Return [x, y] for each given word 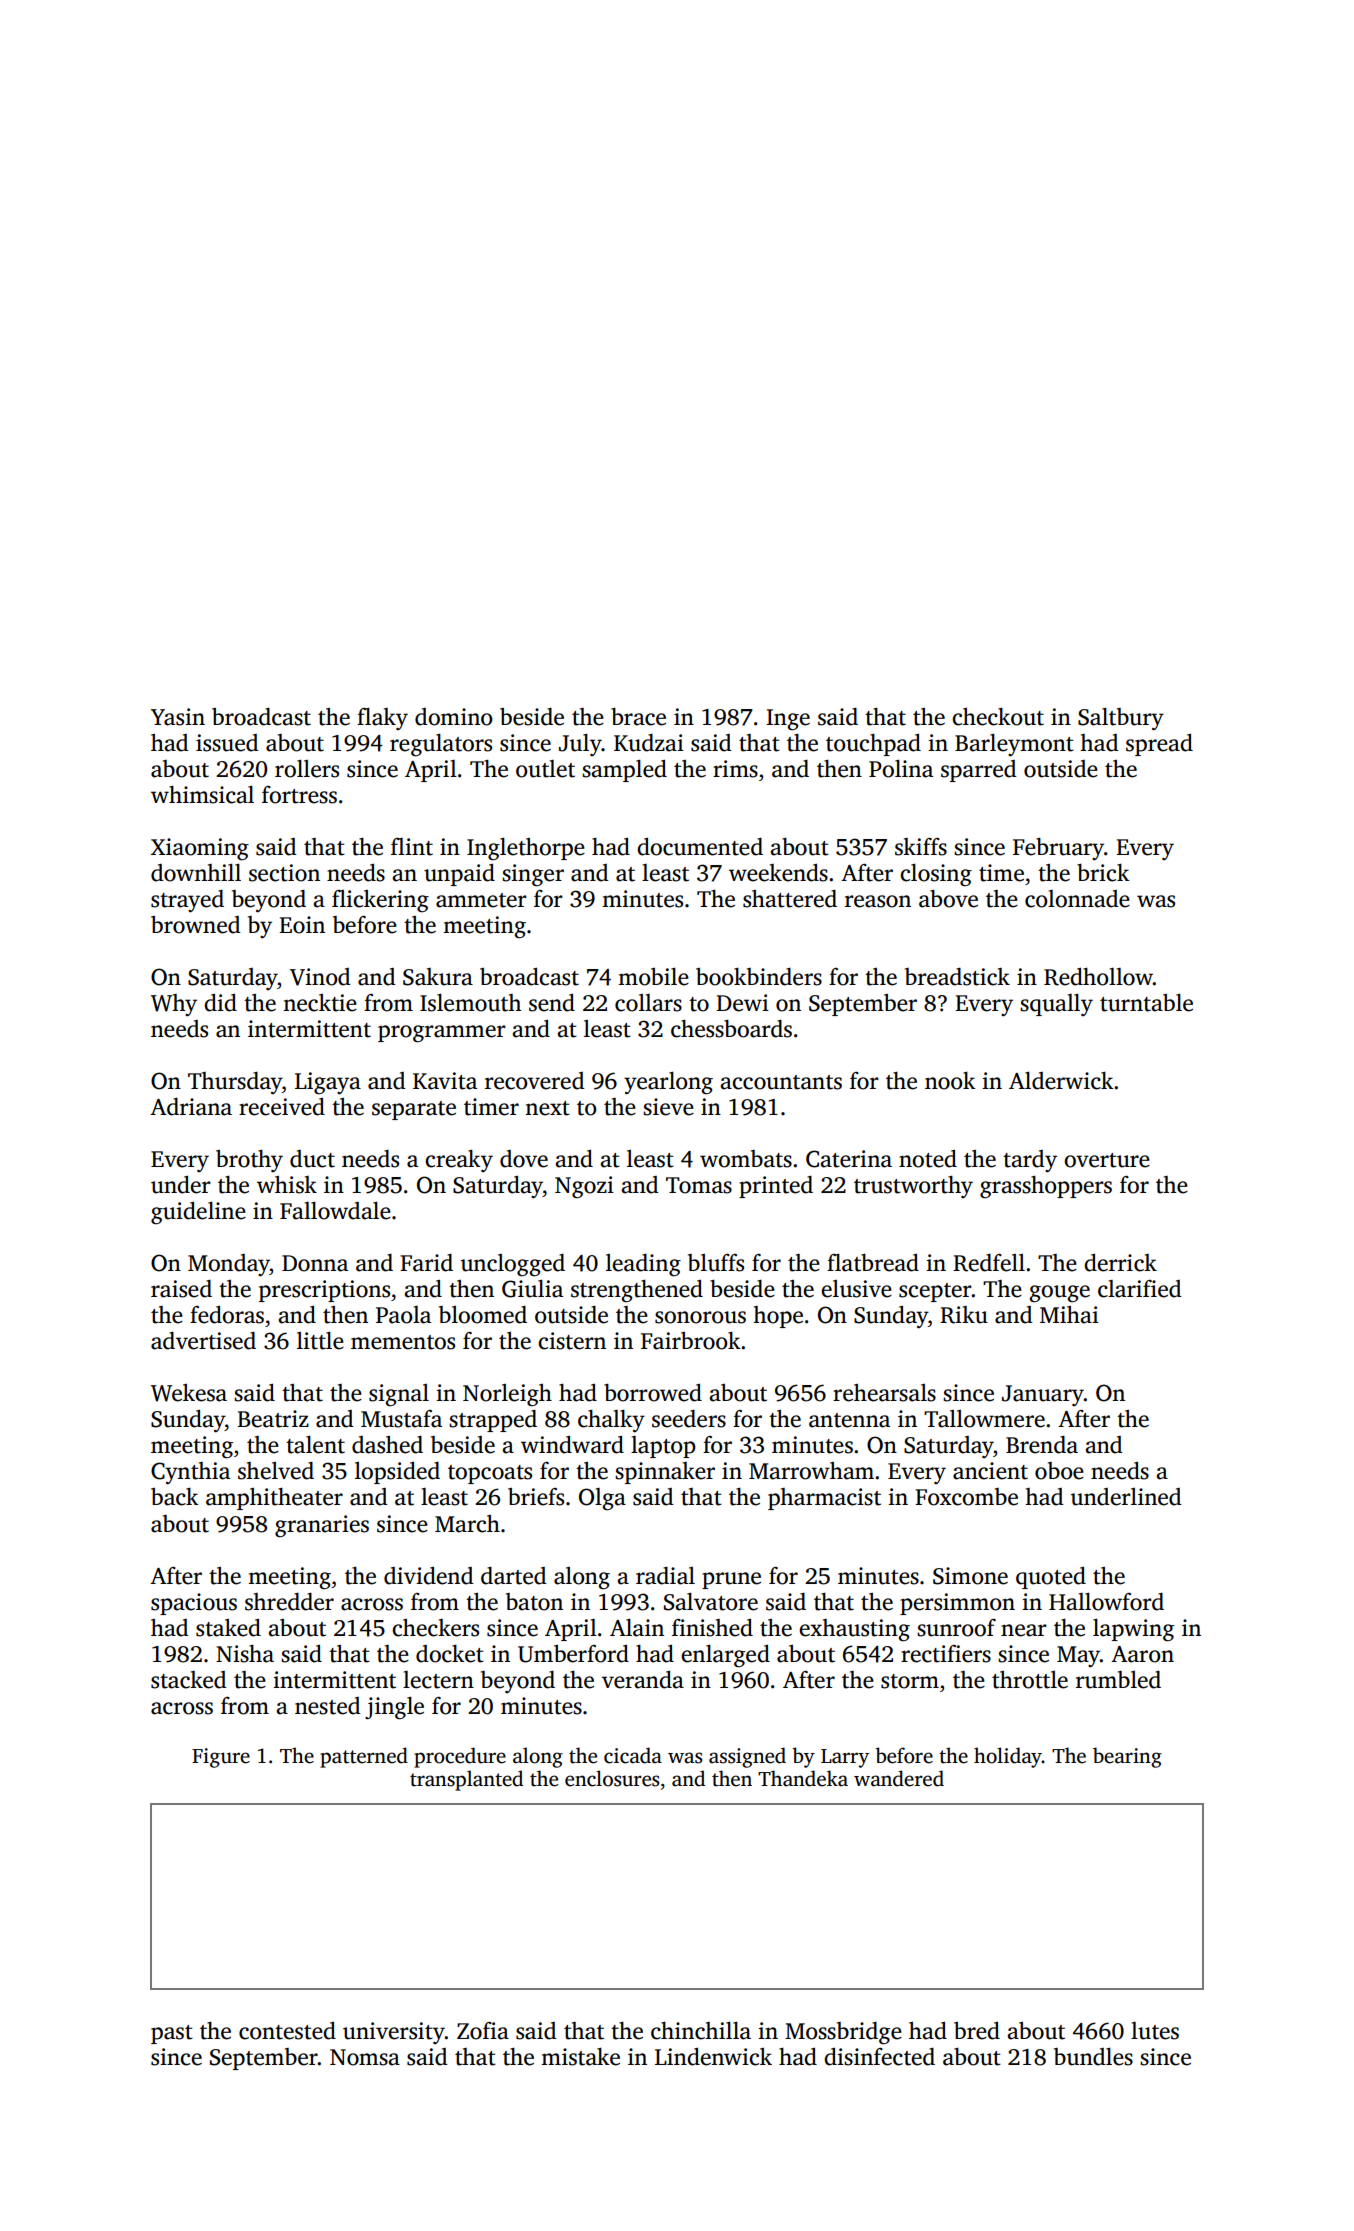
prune [731, 1580]
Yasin [178, 717]
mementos [403, 1342]
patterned [364, 1757]
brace [638, 717]
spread [1159, 745]
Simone [970, 1576]
